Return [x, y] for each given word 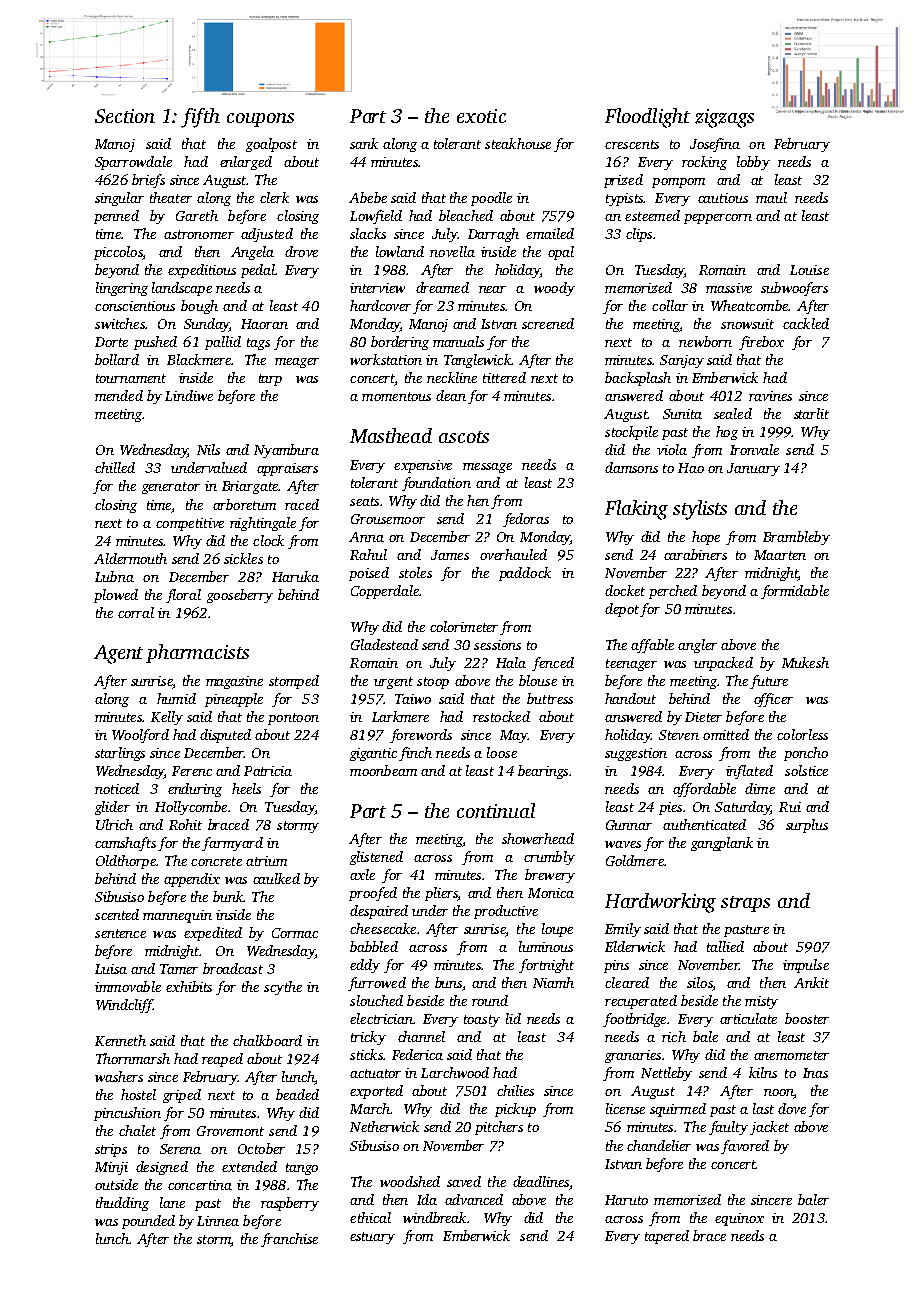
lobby [753, 163]
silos [699, 982]
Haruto [626, 1200]
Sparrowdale [133, 163]
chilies [515, 1090]
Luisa [111, 969]
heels [246, 788]
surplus [807, 826]
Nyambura [286, 451]
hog [727, 433]
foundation [436, 484]
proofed [373, 894]
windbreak [434, 1217]
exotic [481, 116]
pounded [148, 1222]
